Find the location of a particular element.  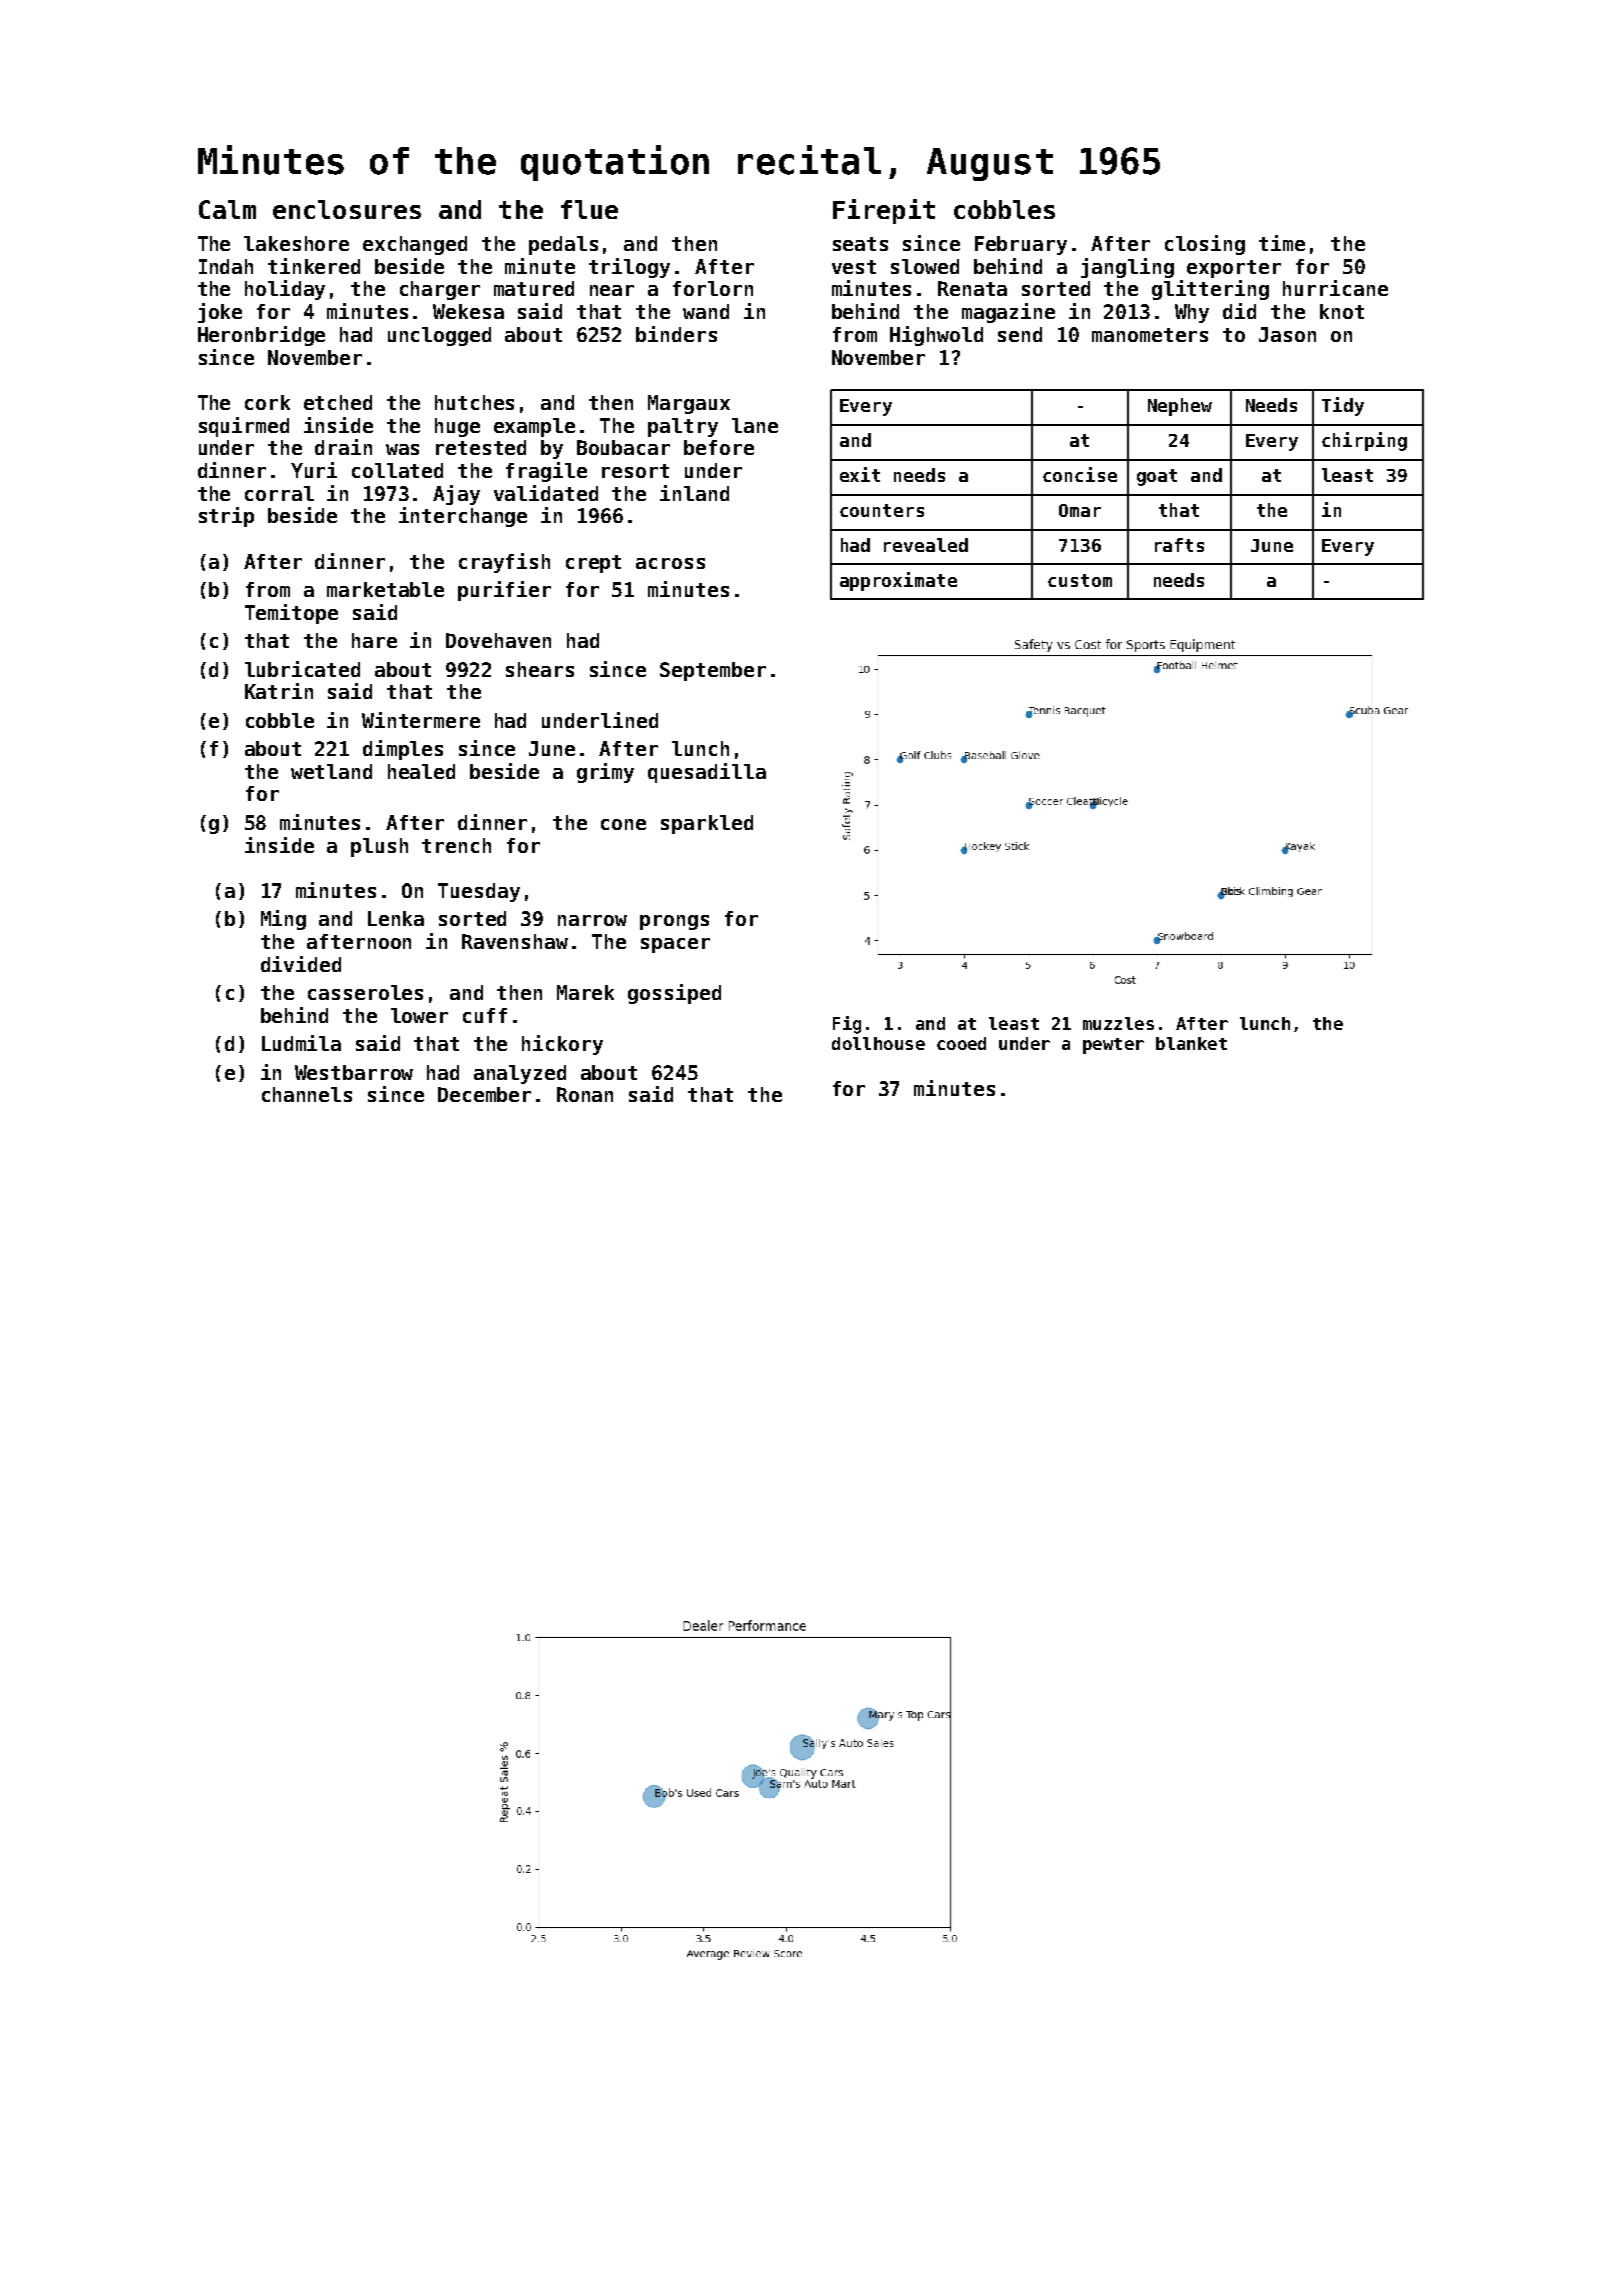

wetland is located at coordinates (331, 771).
